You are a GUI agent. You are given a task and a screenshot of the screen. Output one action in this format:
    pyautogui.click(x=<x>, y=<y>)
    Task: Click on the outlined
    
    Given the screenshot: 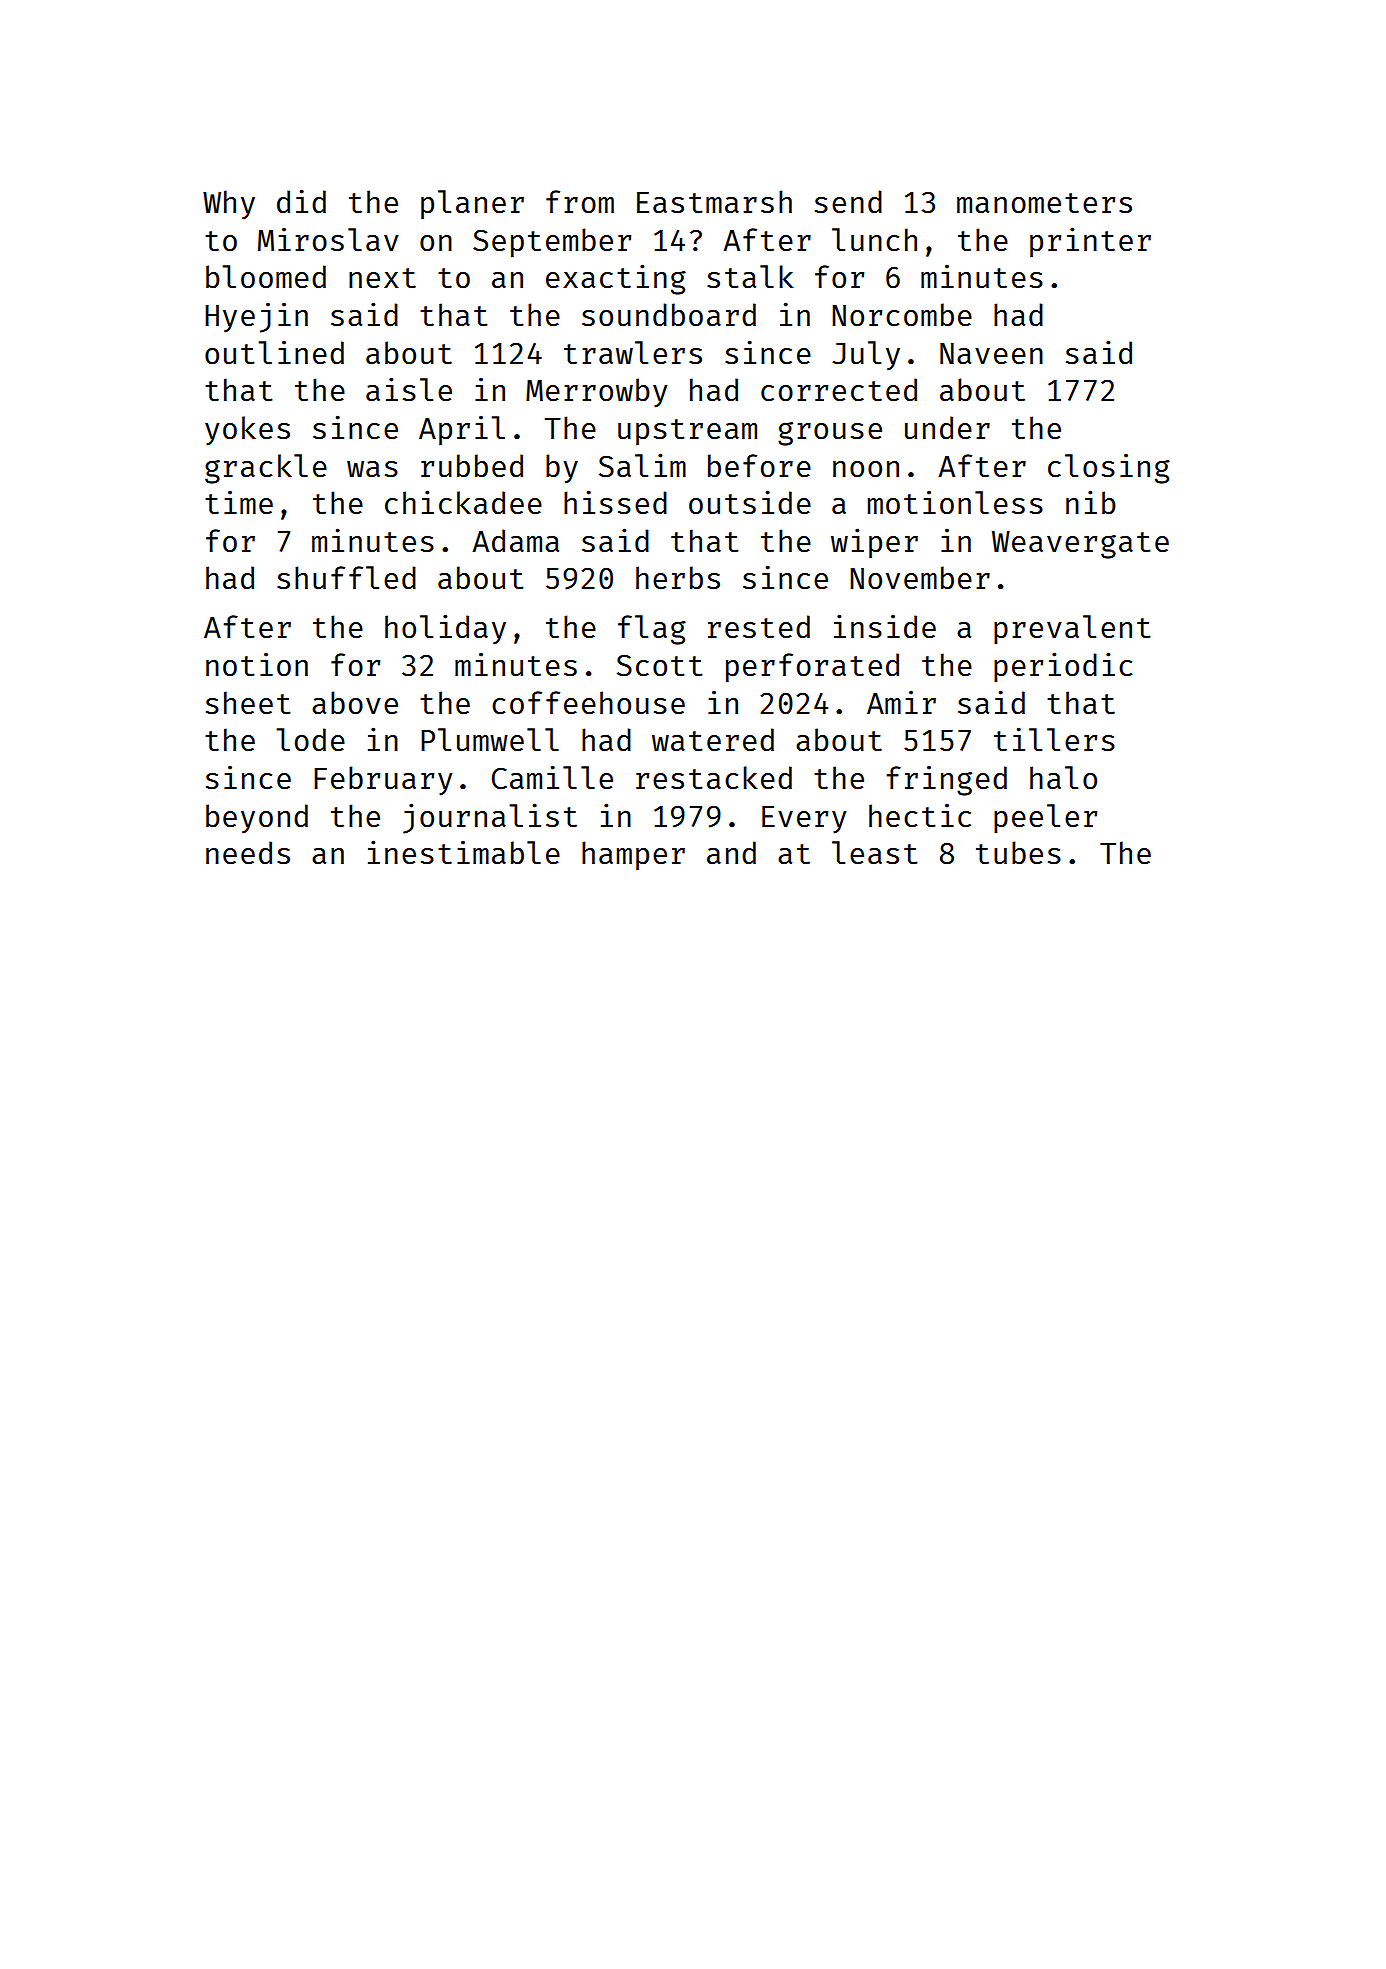 What is the action you would take?
    pyautogui.click(x=274, y=352)
